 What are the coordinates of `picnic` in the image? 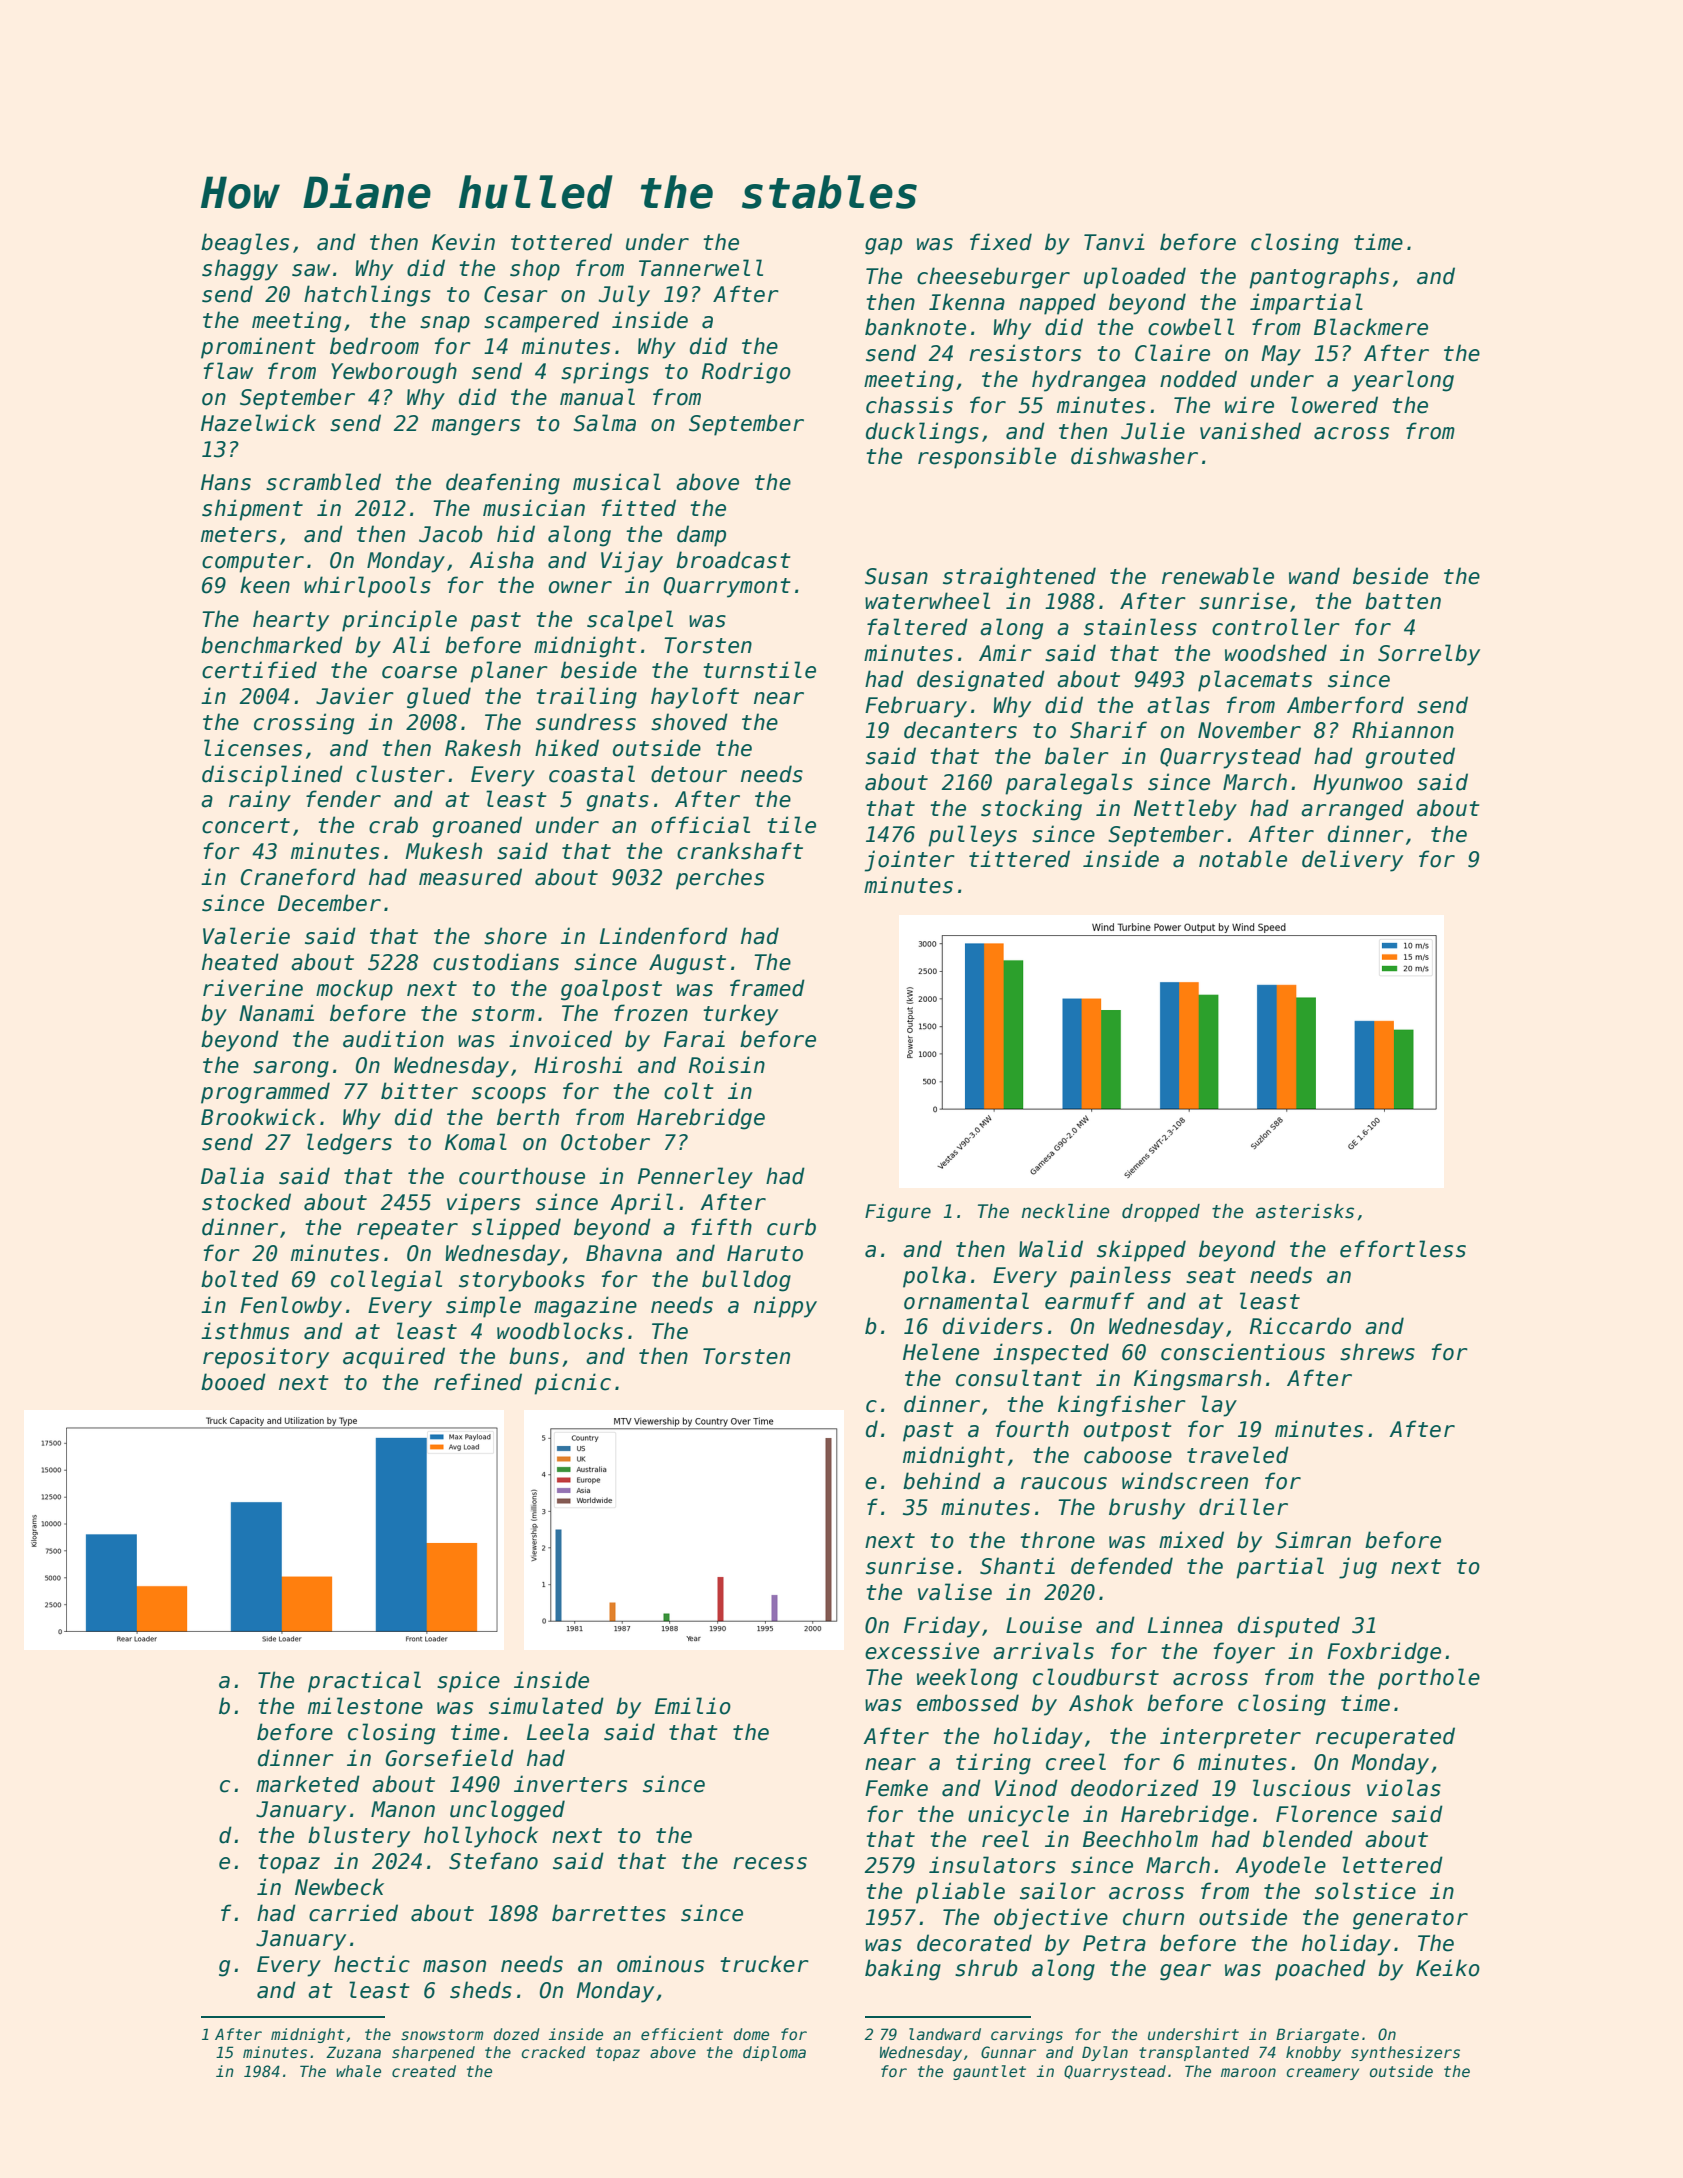 It's located at (572, 1384).
